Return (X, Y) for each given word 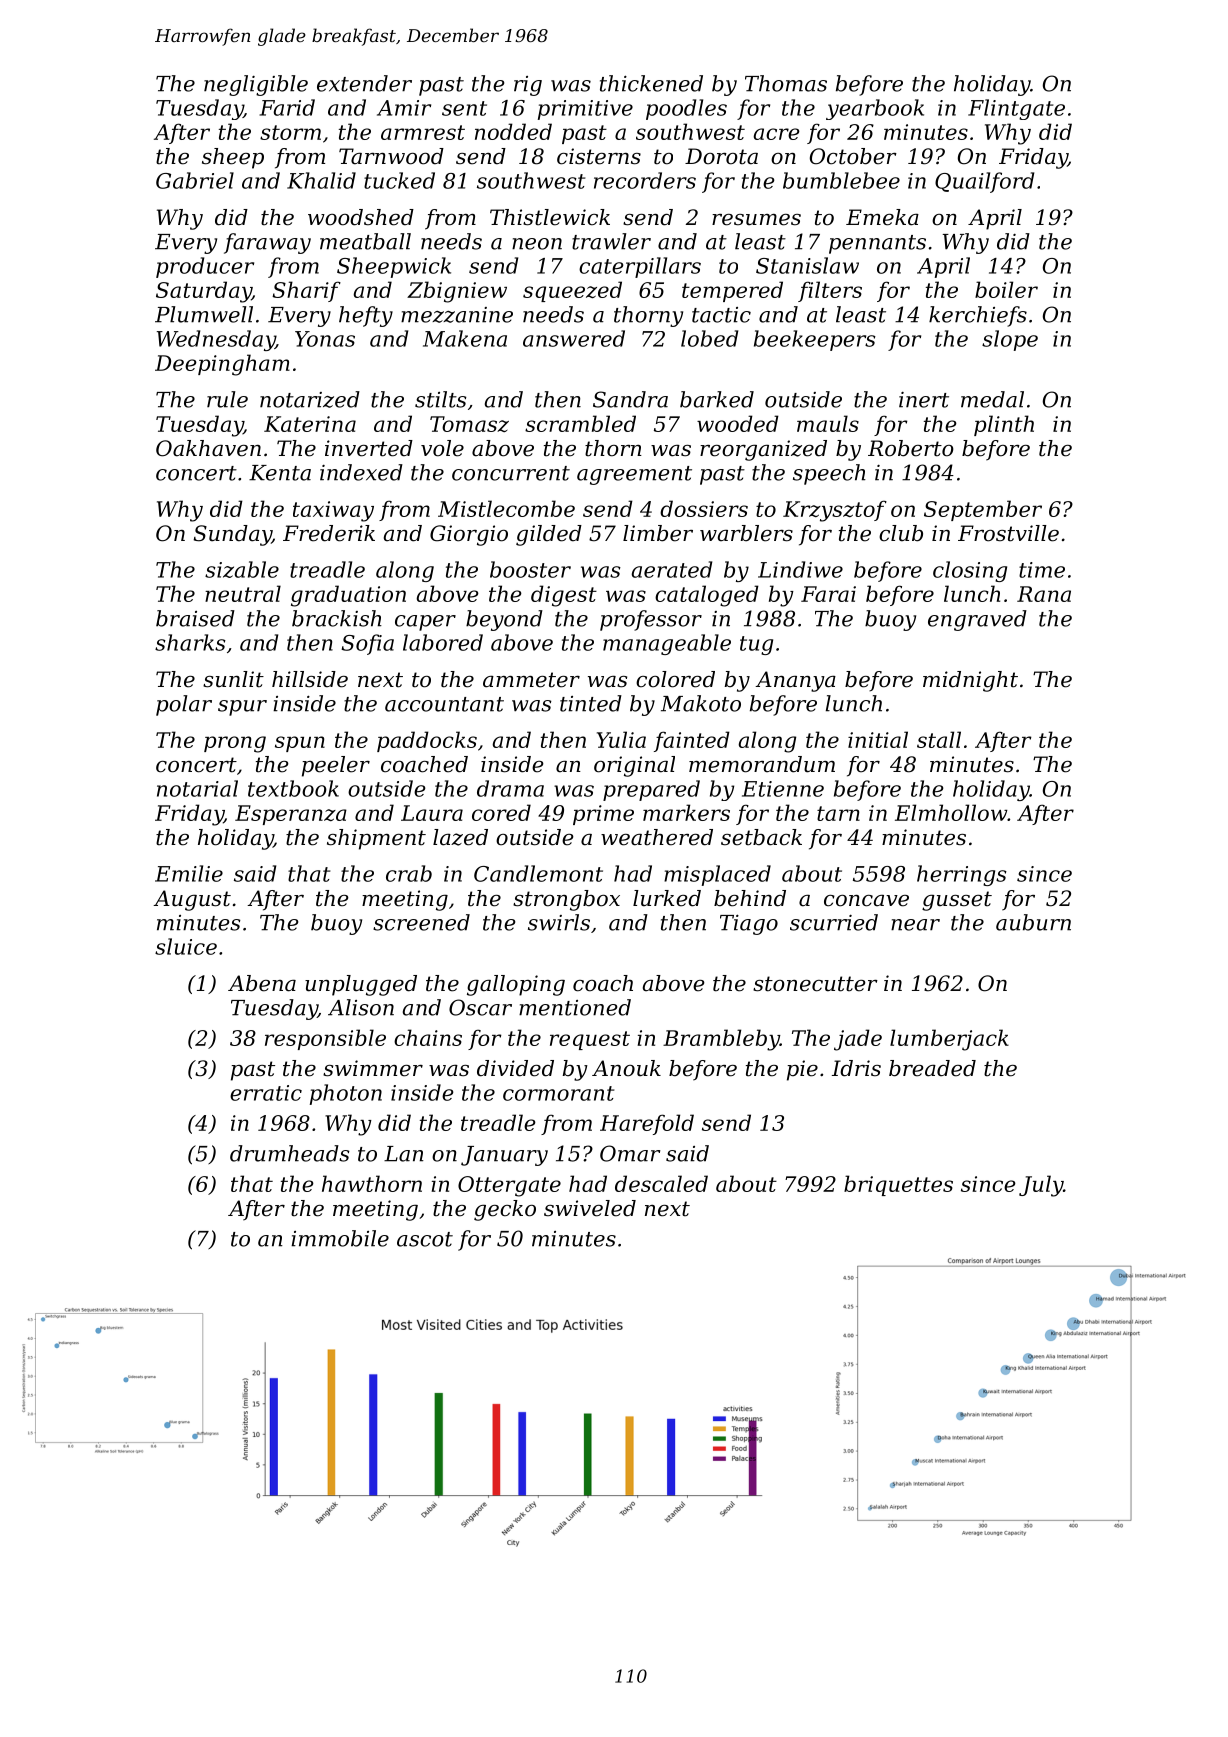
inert (924, 400)
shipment (376, 839)
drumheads (289, 1153)
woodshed (361, 217)
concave (866, 901)
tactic (721, 315)
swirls (559, 922)
